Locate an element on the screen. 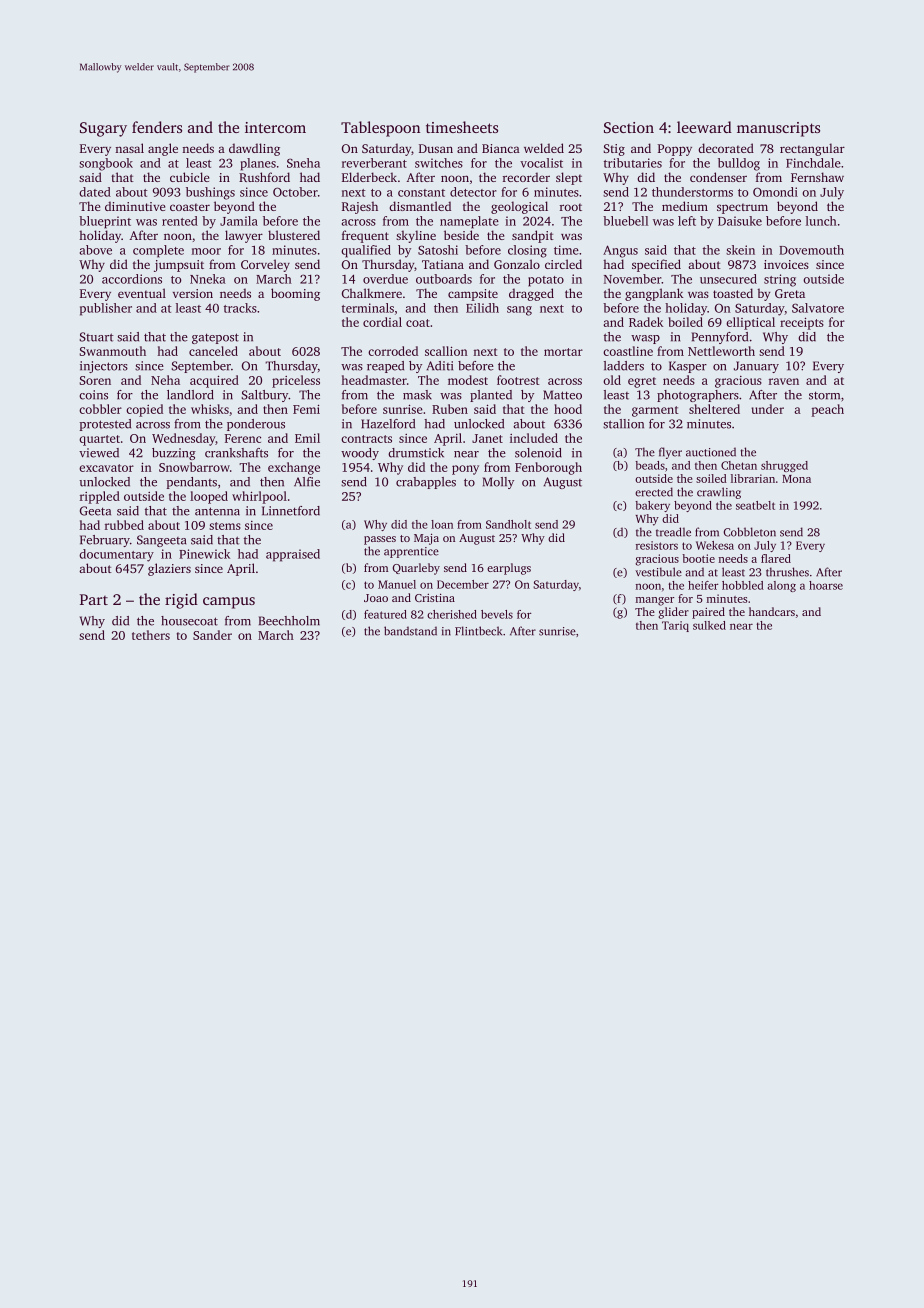  hoarse is located at coordinates (826, 585).
